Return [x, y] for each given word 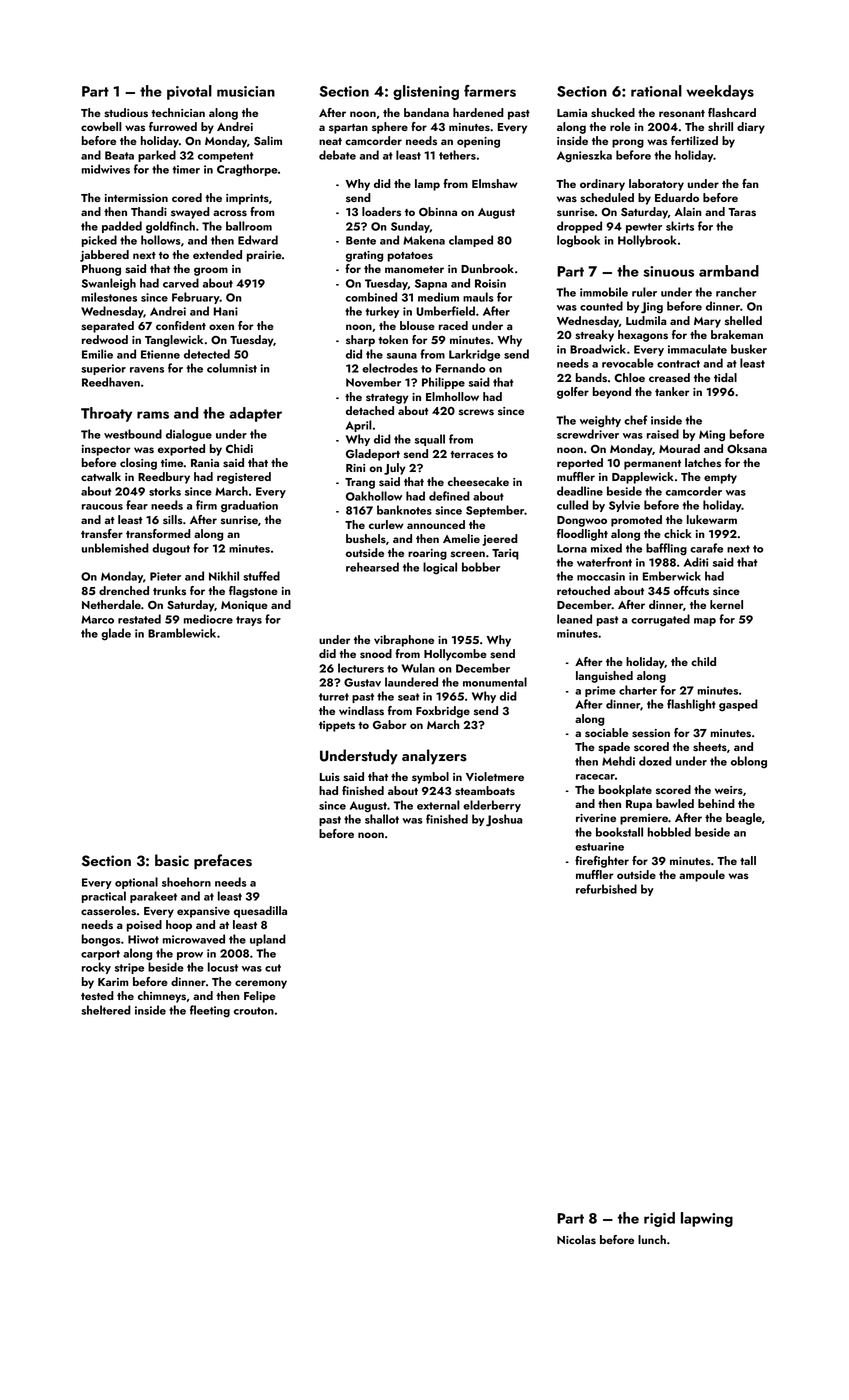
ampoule [702, 876]
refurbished [606, 889]
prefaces [223, 862]
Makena [424, 240]
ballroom [249, 226]
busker [749, 349]
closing [138, 464]
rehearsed [372, 567]
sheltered [106, 1010]
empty [720, 479]
